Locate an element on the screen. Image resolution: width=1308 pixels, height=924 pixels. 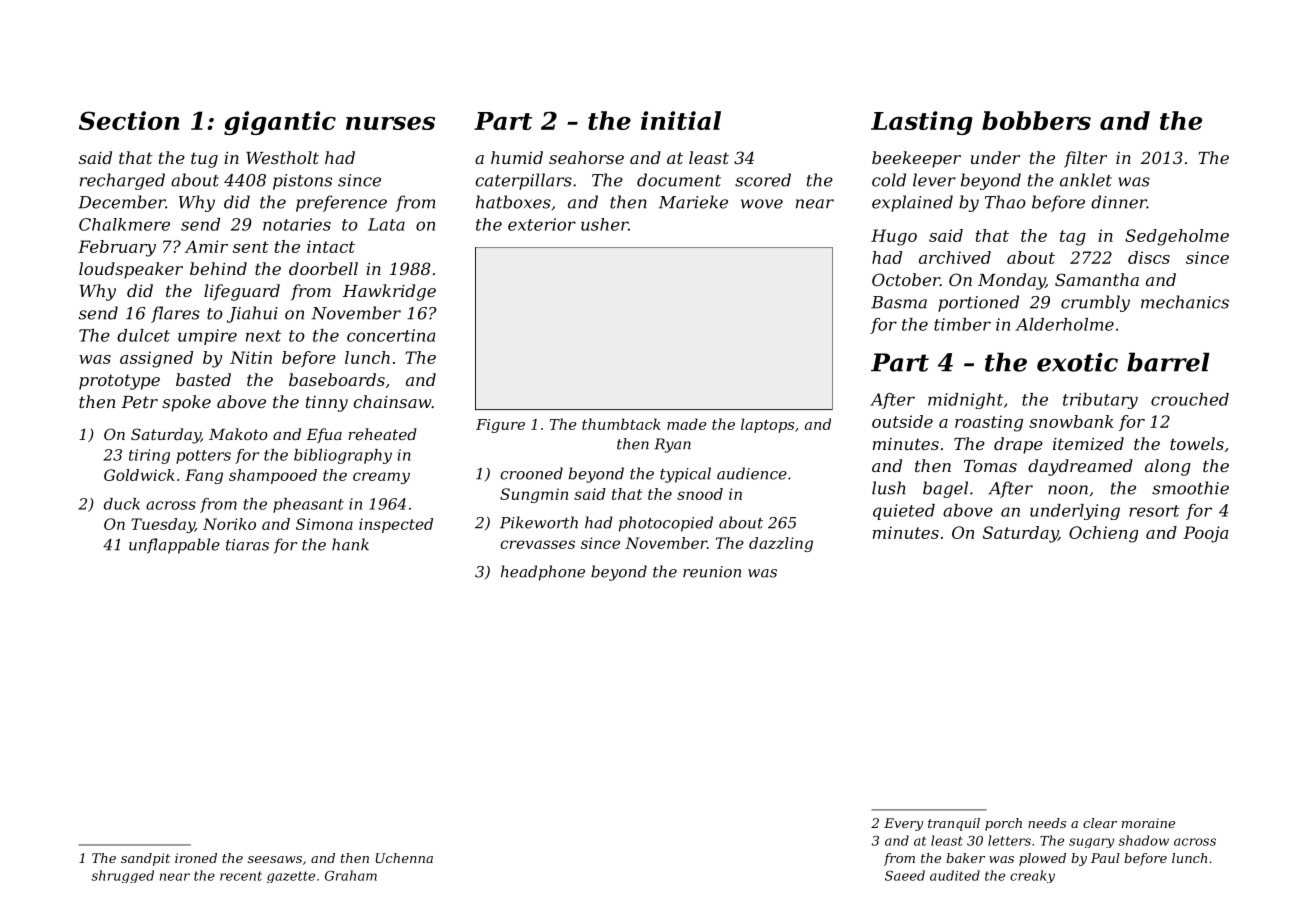
Section is located at coordinates (129, 120).
